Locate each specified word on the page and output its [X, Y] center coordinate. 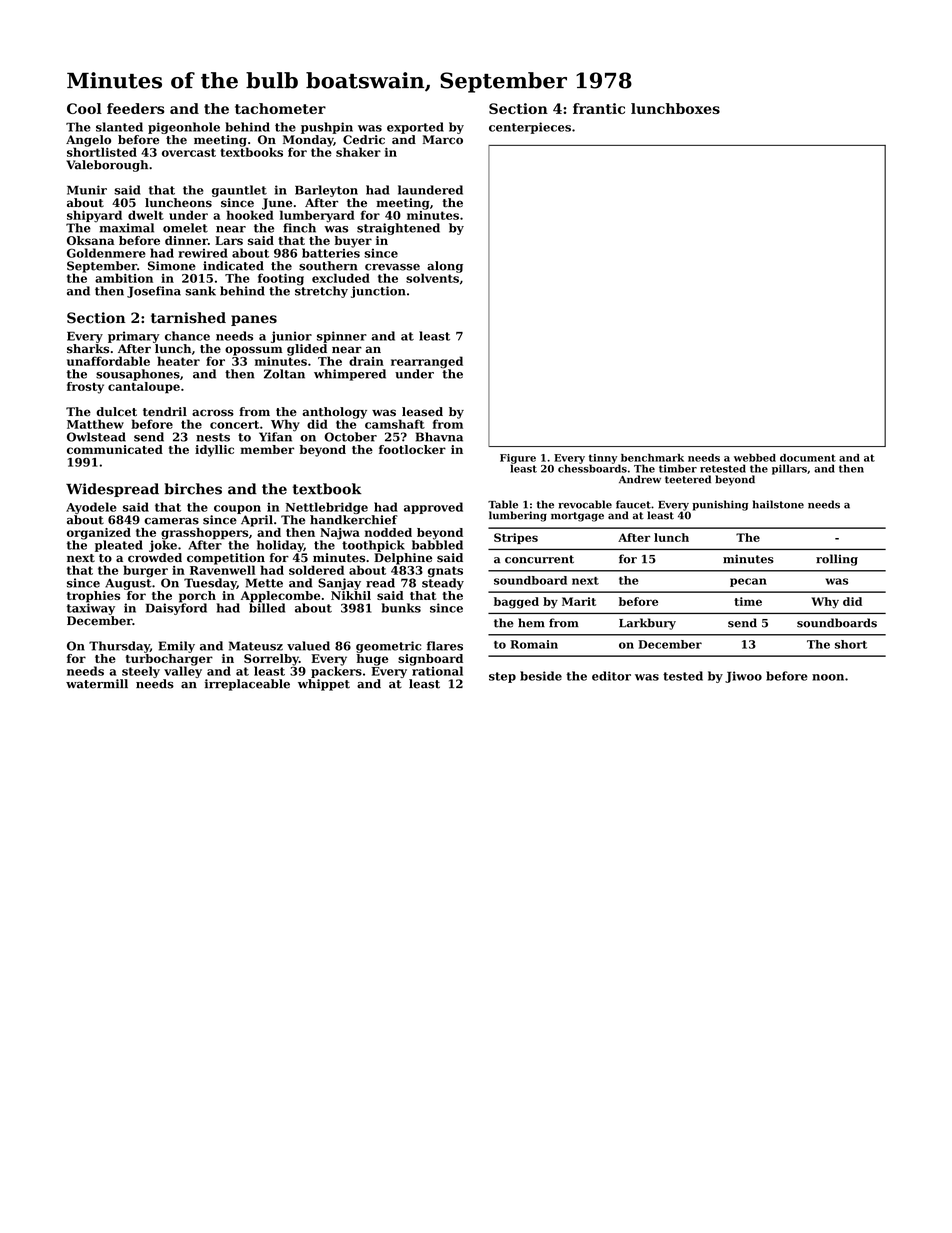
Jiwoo [743, 677]
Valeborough [107, 166]
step [502, 677]
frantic [599, 108]
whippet [324, 685]
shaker [358, 152]
